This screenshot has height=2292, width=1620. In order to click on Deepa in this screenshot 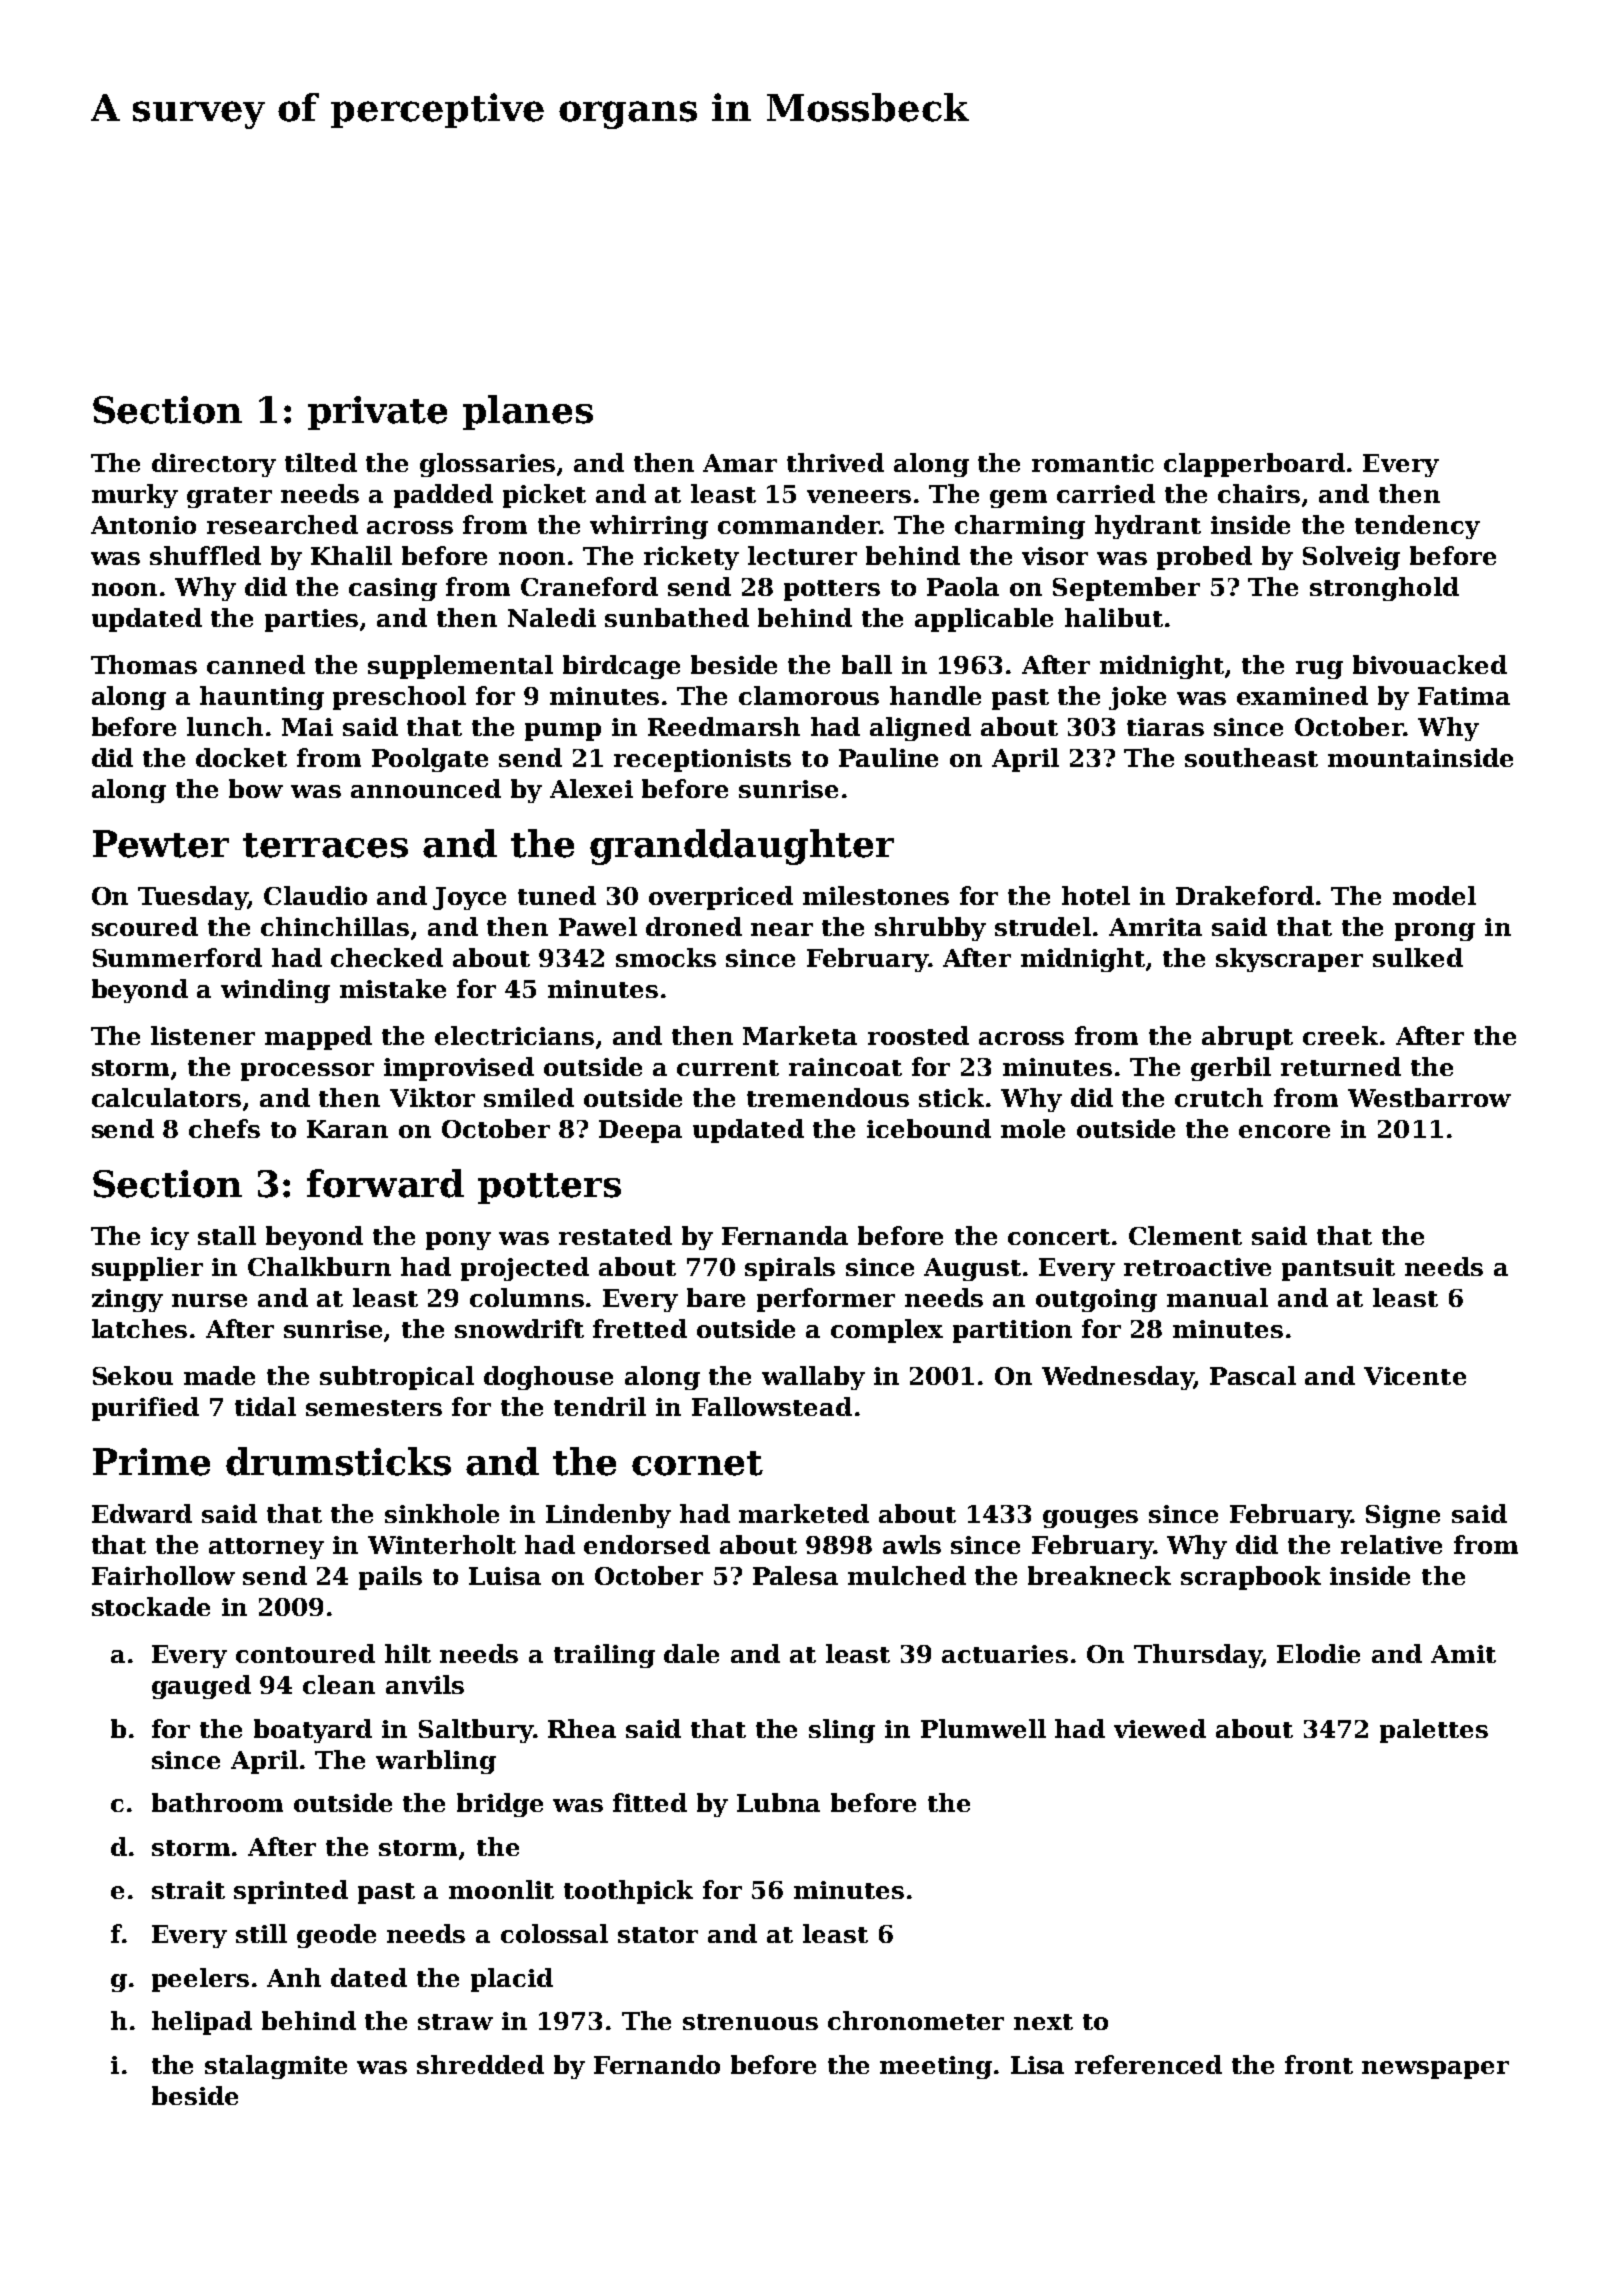, I will do `click(640, 1131)`.
